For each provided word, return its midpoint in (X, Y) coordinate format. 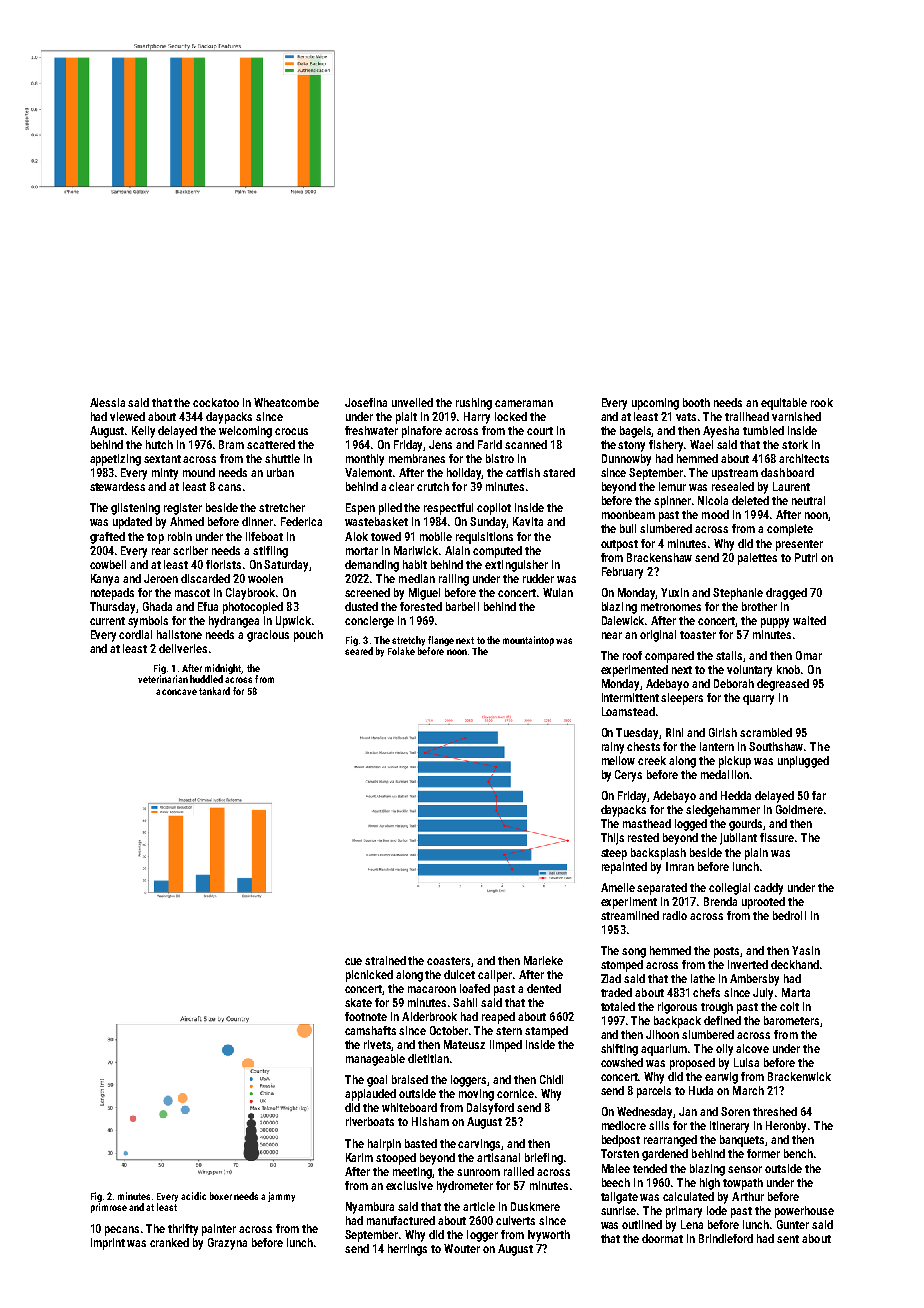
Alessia (107, 402)
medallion (725, 774)
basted (421, 1143)
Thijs (612, 839)
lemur (672, 486)
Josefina (366, 402)
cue (353, 961)
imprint (108, 1244)
